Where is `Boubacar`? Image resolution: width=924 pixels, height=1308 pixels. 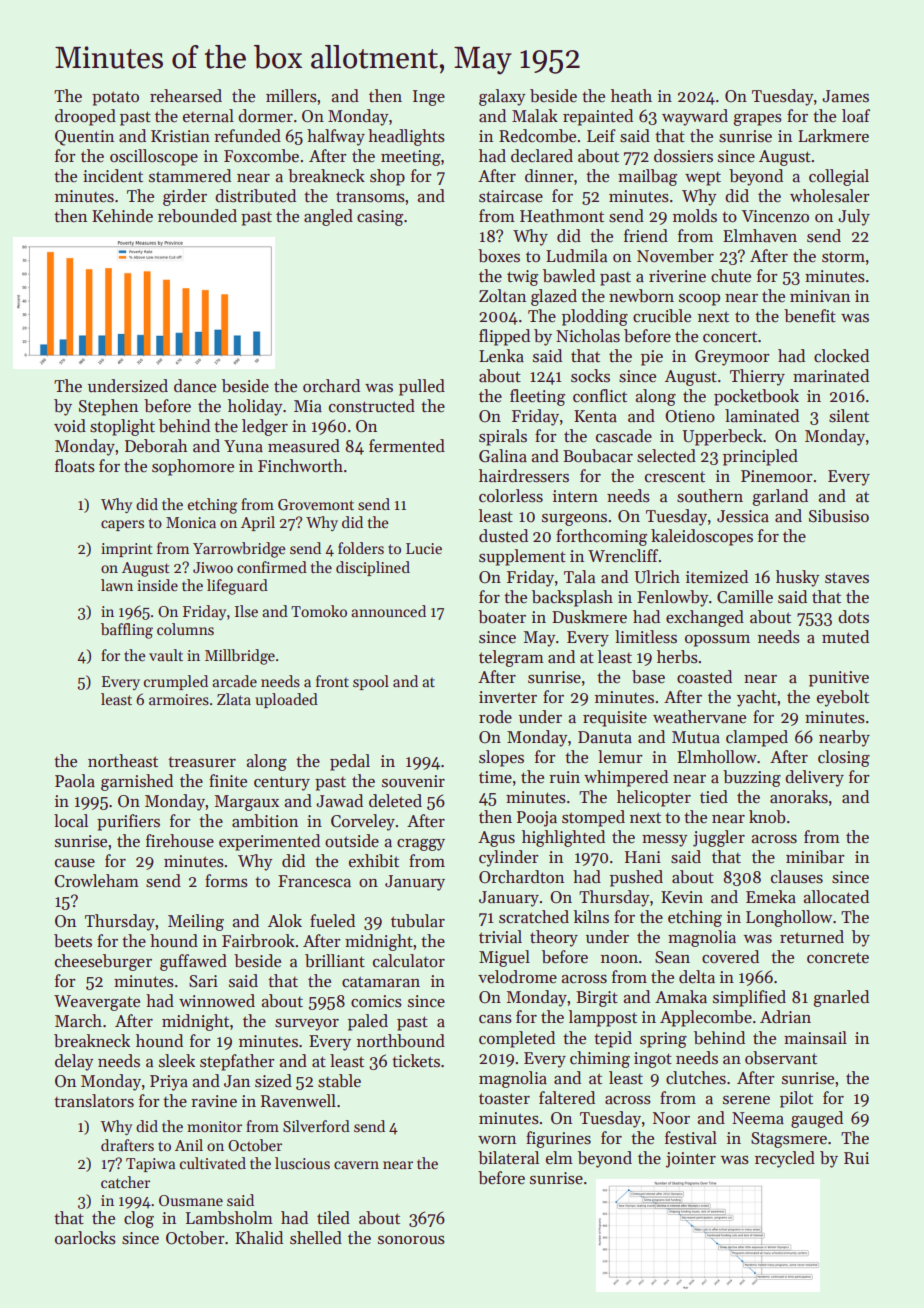
Boubacar is located at coordinates (598, 456).
